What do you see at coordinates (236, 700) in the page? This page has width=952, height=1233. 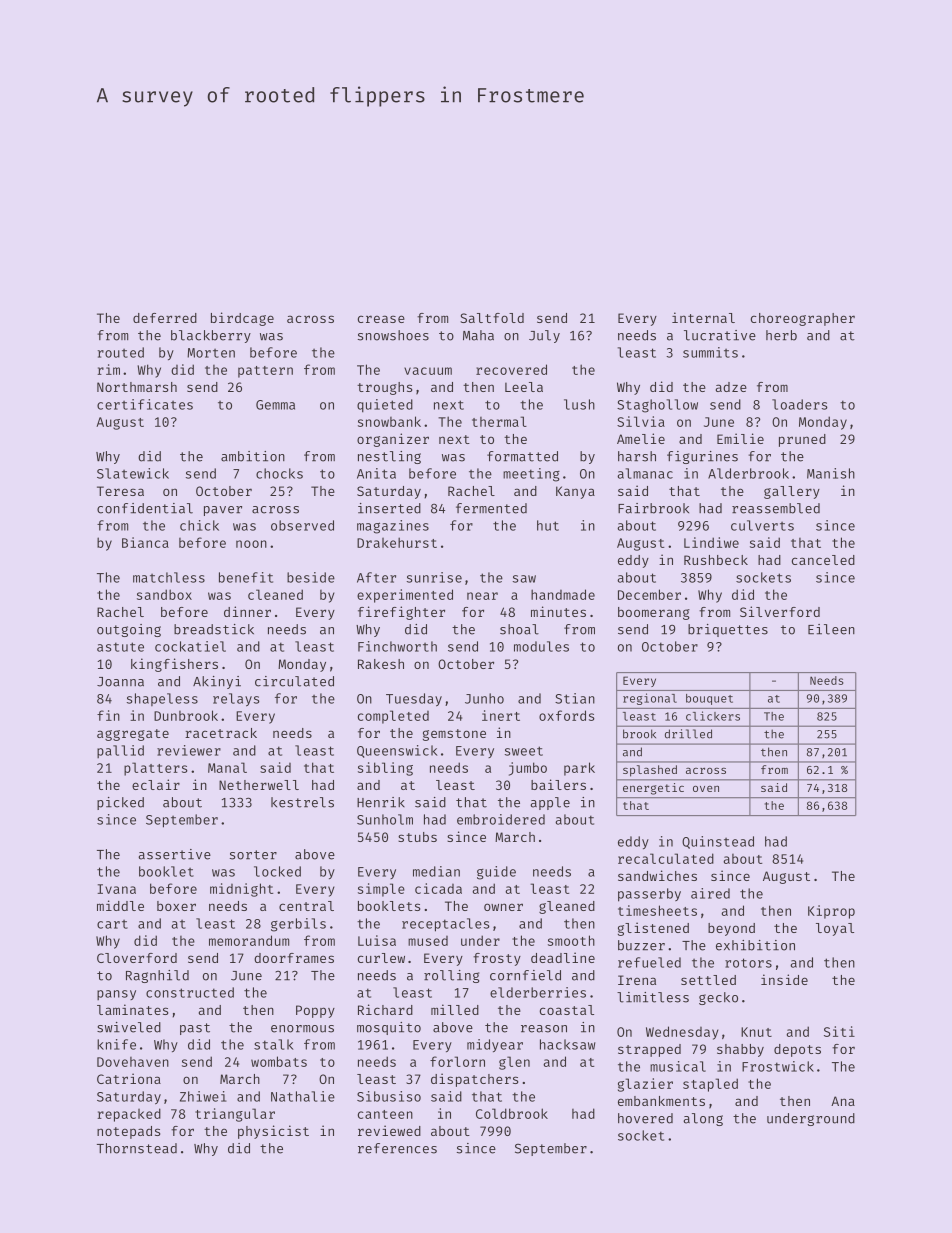 I see `relays` at bounding box center [236, 700].
